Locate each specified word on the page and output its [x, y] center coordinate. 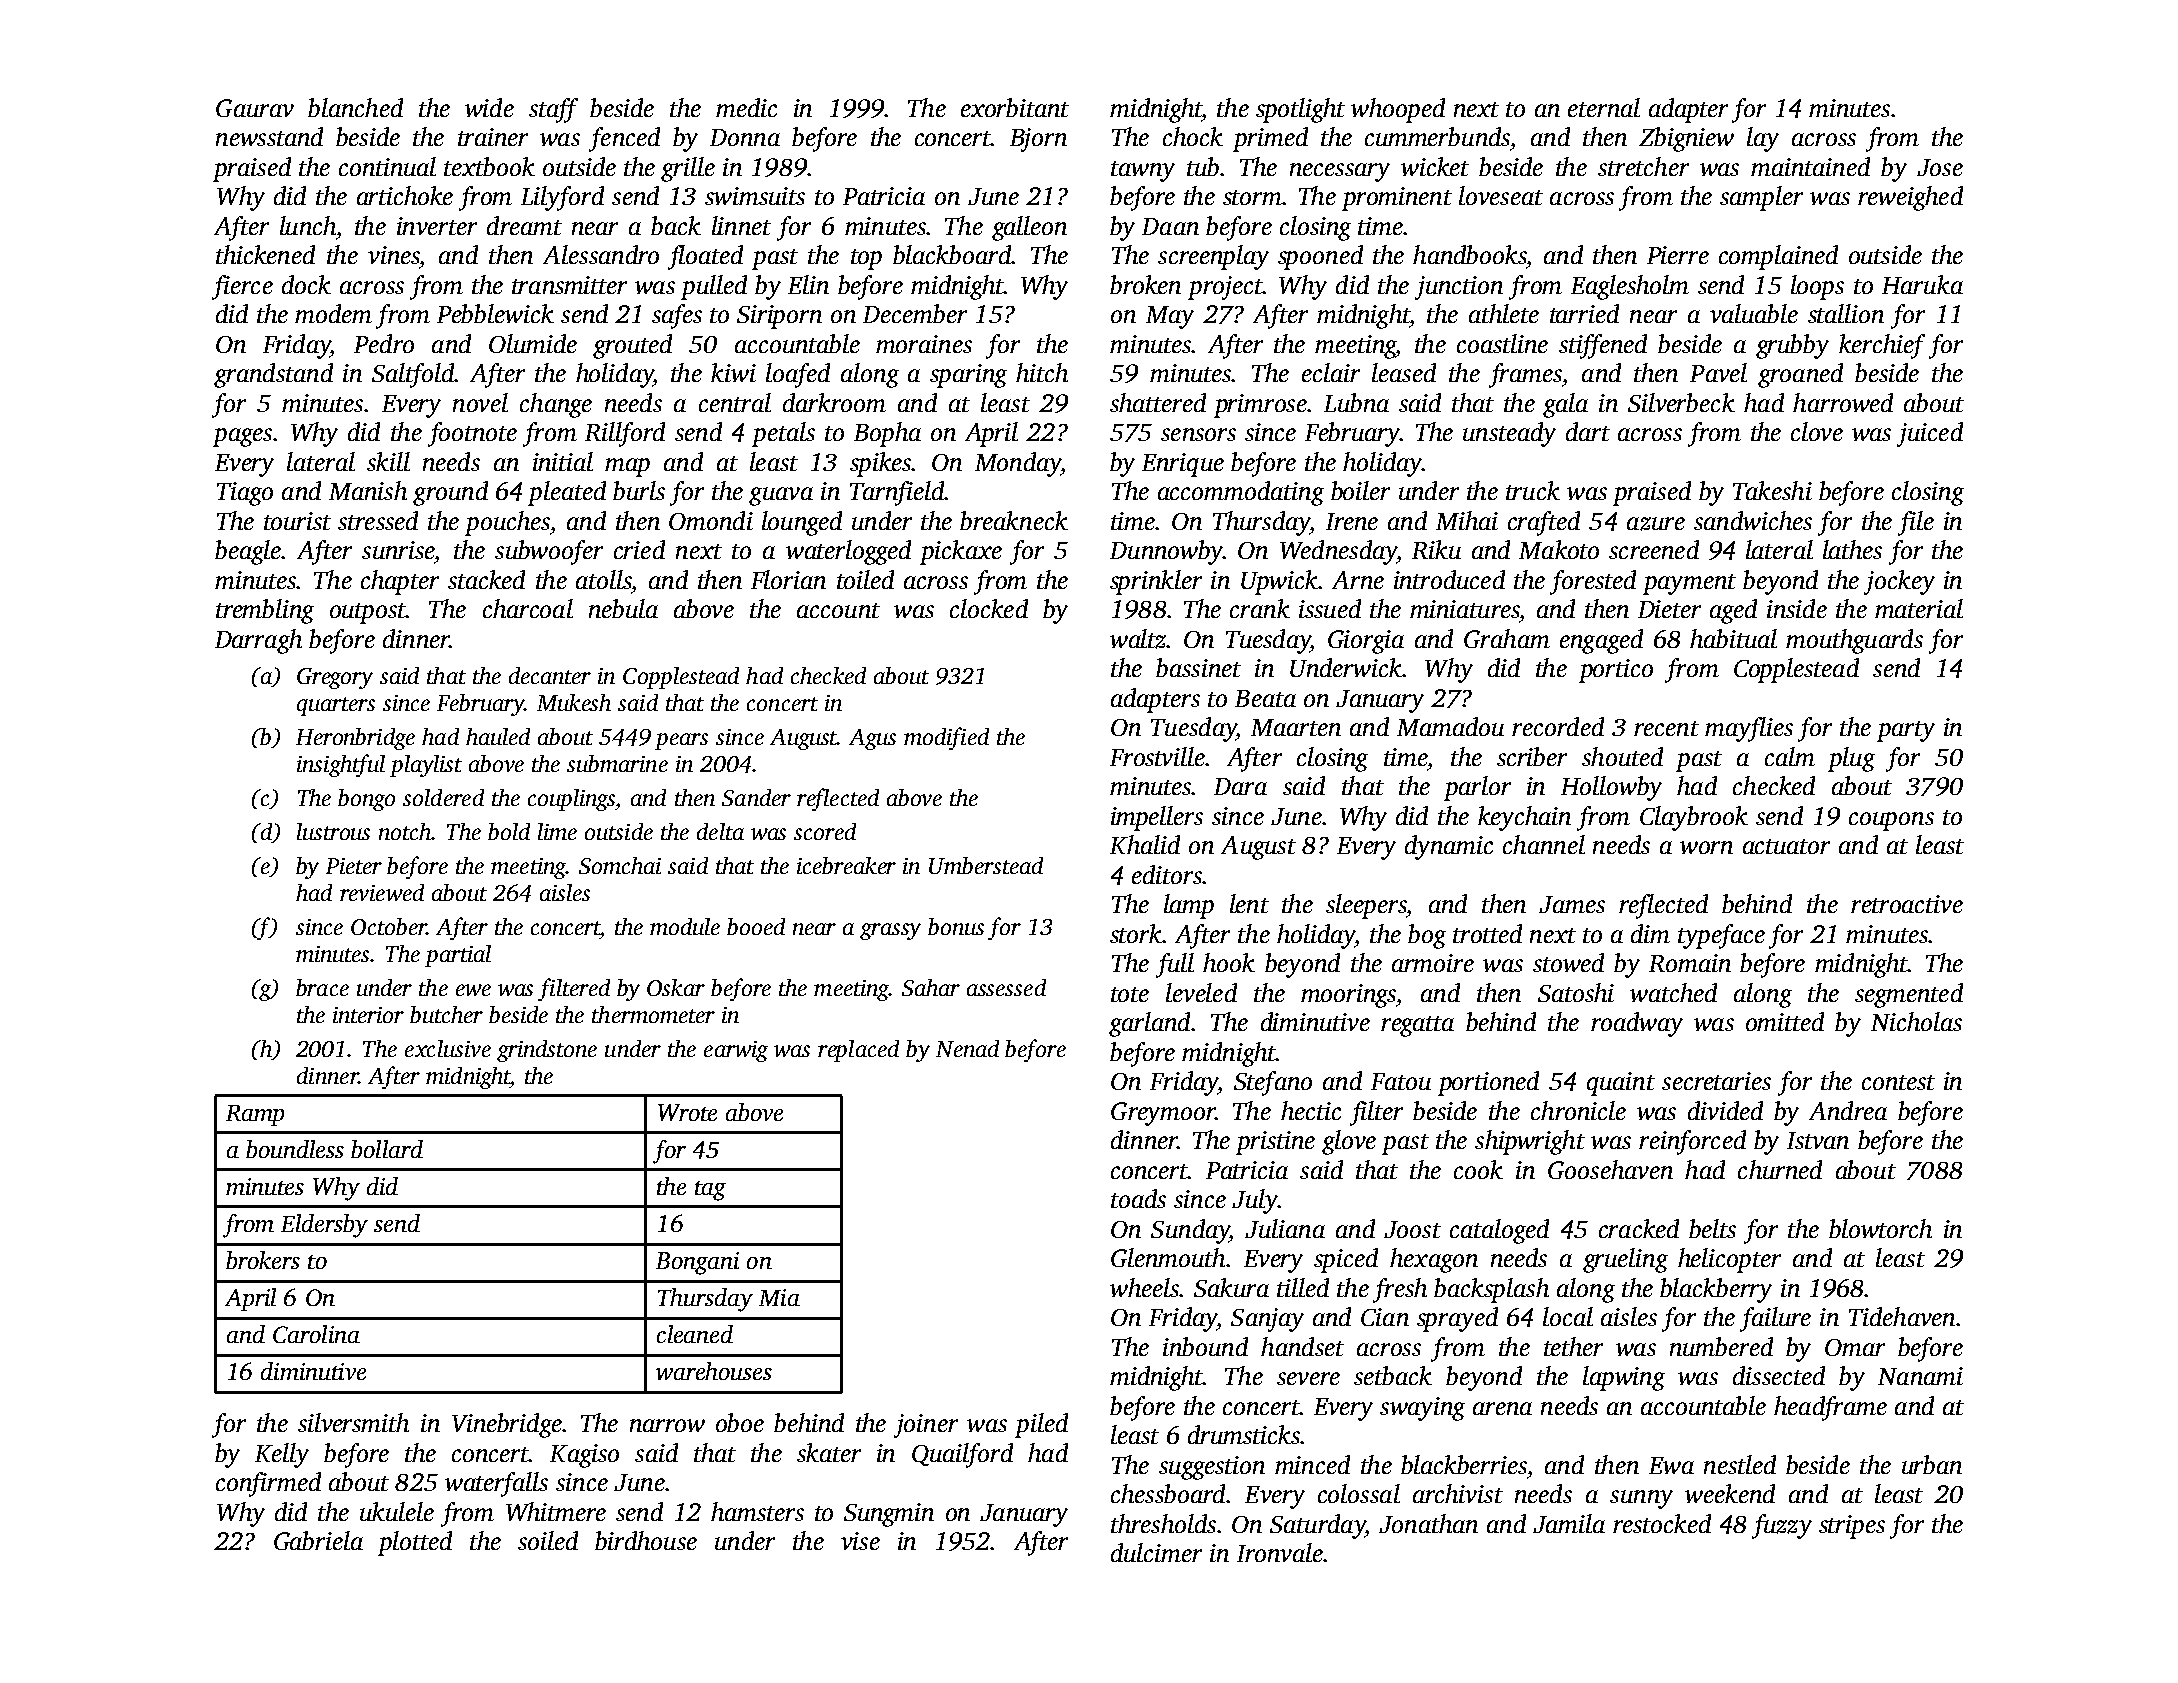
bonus [956, 926]
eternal [1604, 107]
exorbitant [1015, 107]
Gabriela [318, 1540]
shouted [1622, 756]
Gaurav [255, 108]
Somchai [620, 865]
